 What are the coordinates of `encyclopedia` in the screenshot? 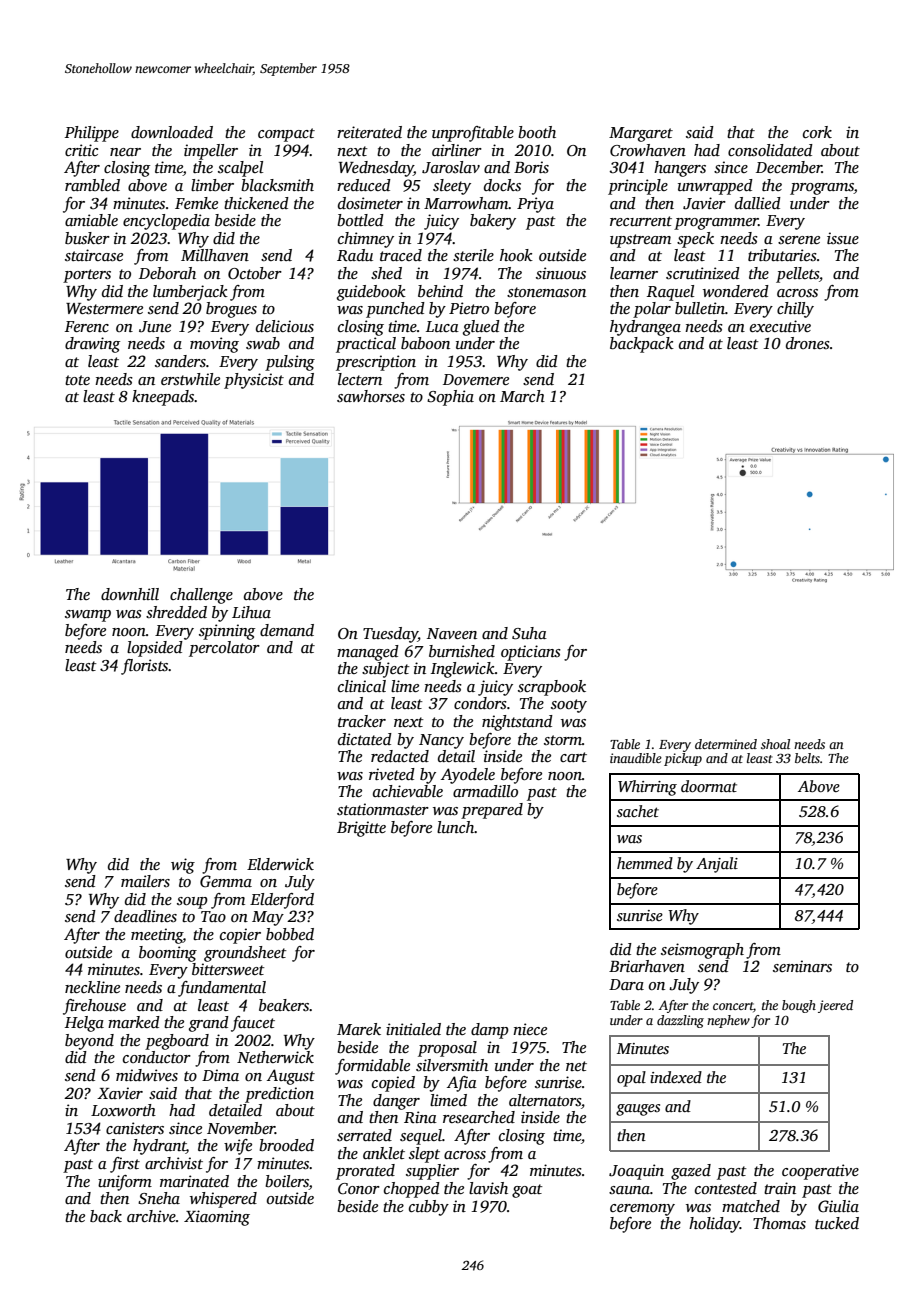 It's located at (166, 222).
